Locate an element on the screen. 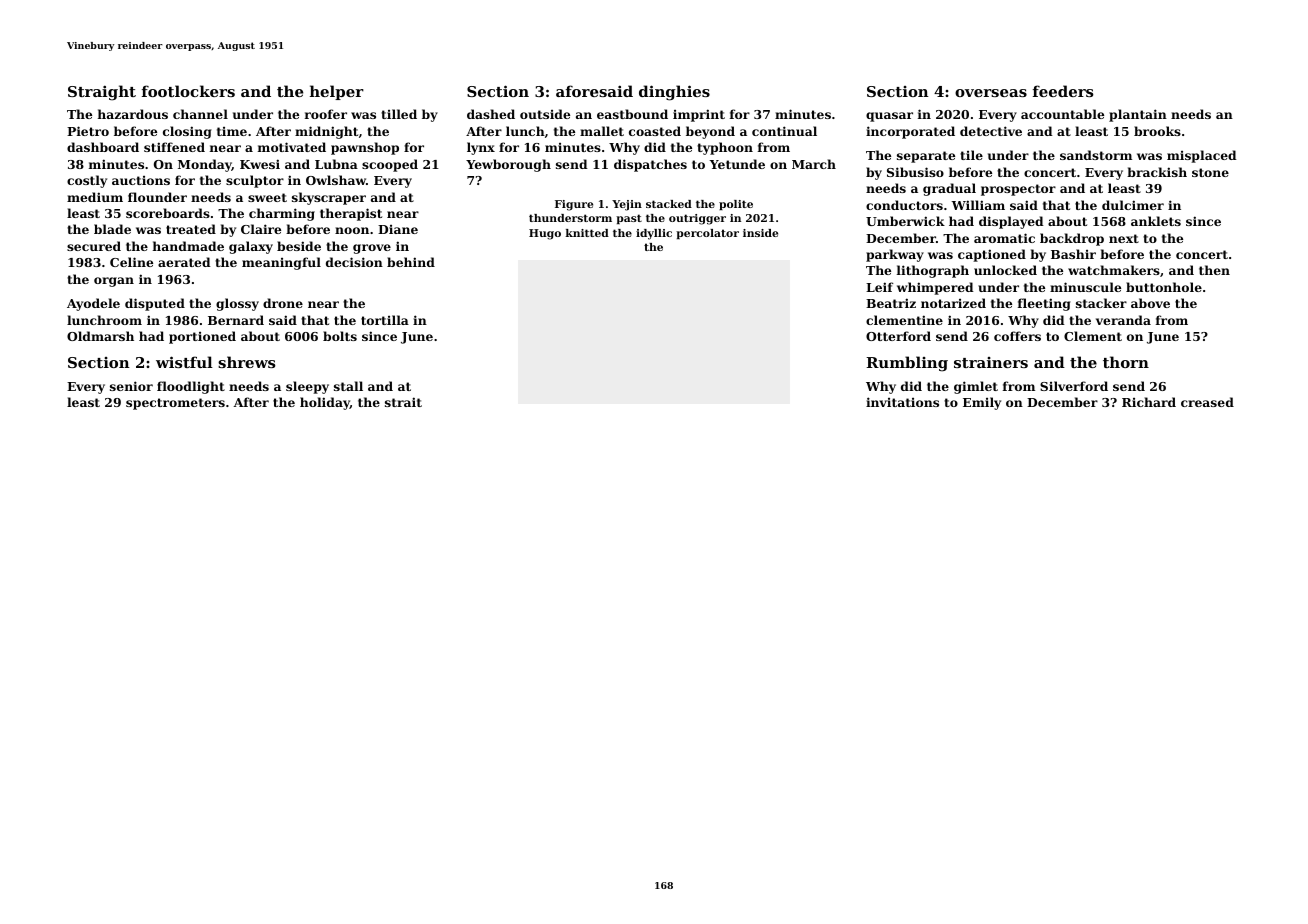 Image resolution: width=1308 pixels, height=924 pixels. captioned is located at coordinates (992, 255).
